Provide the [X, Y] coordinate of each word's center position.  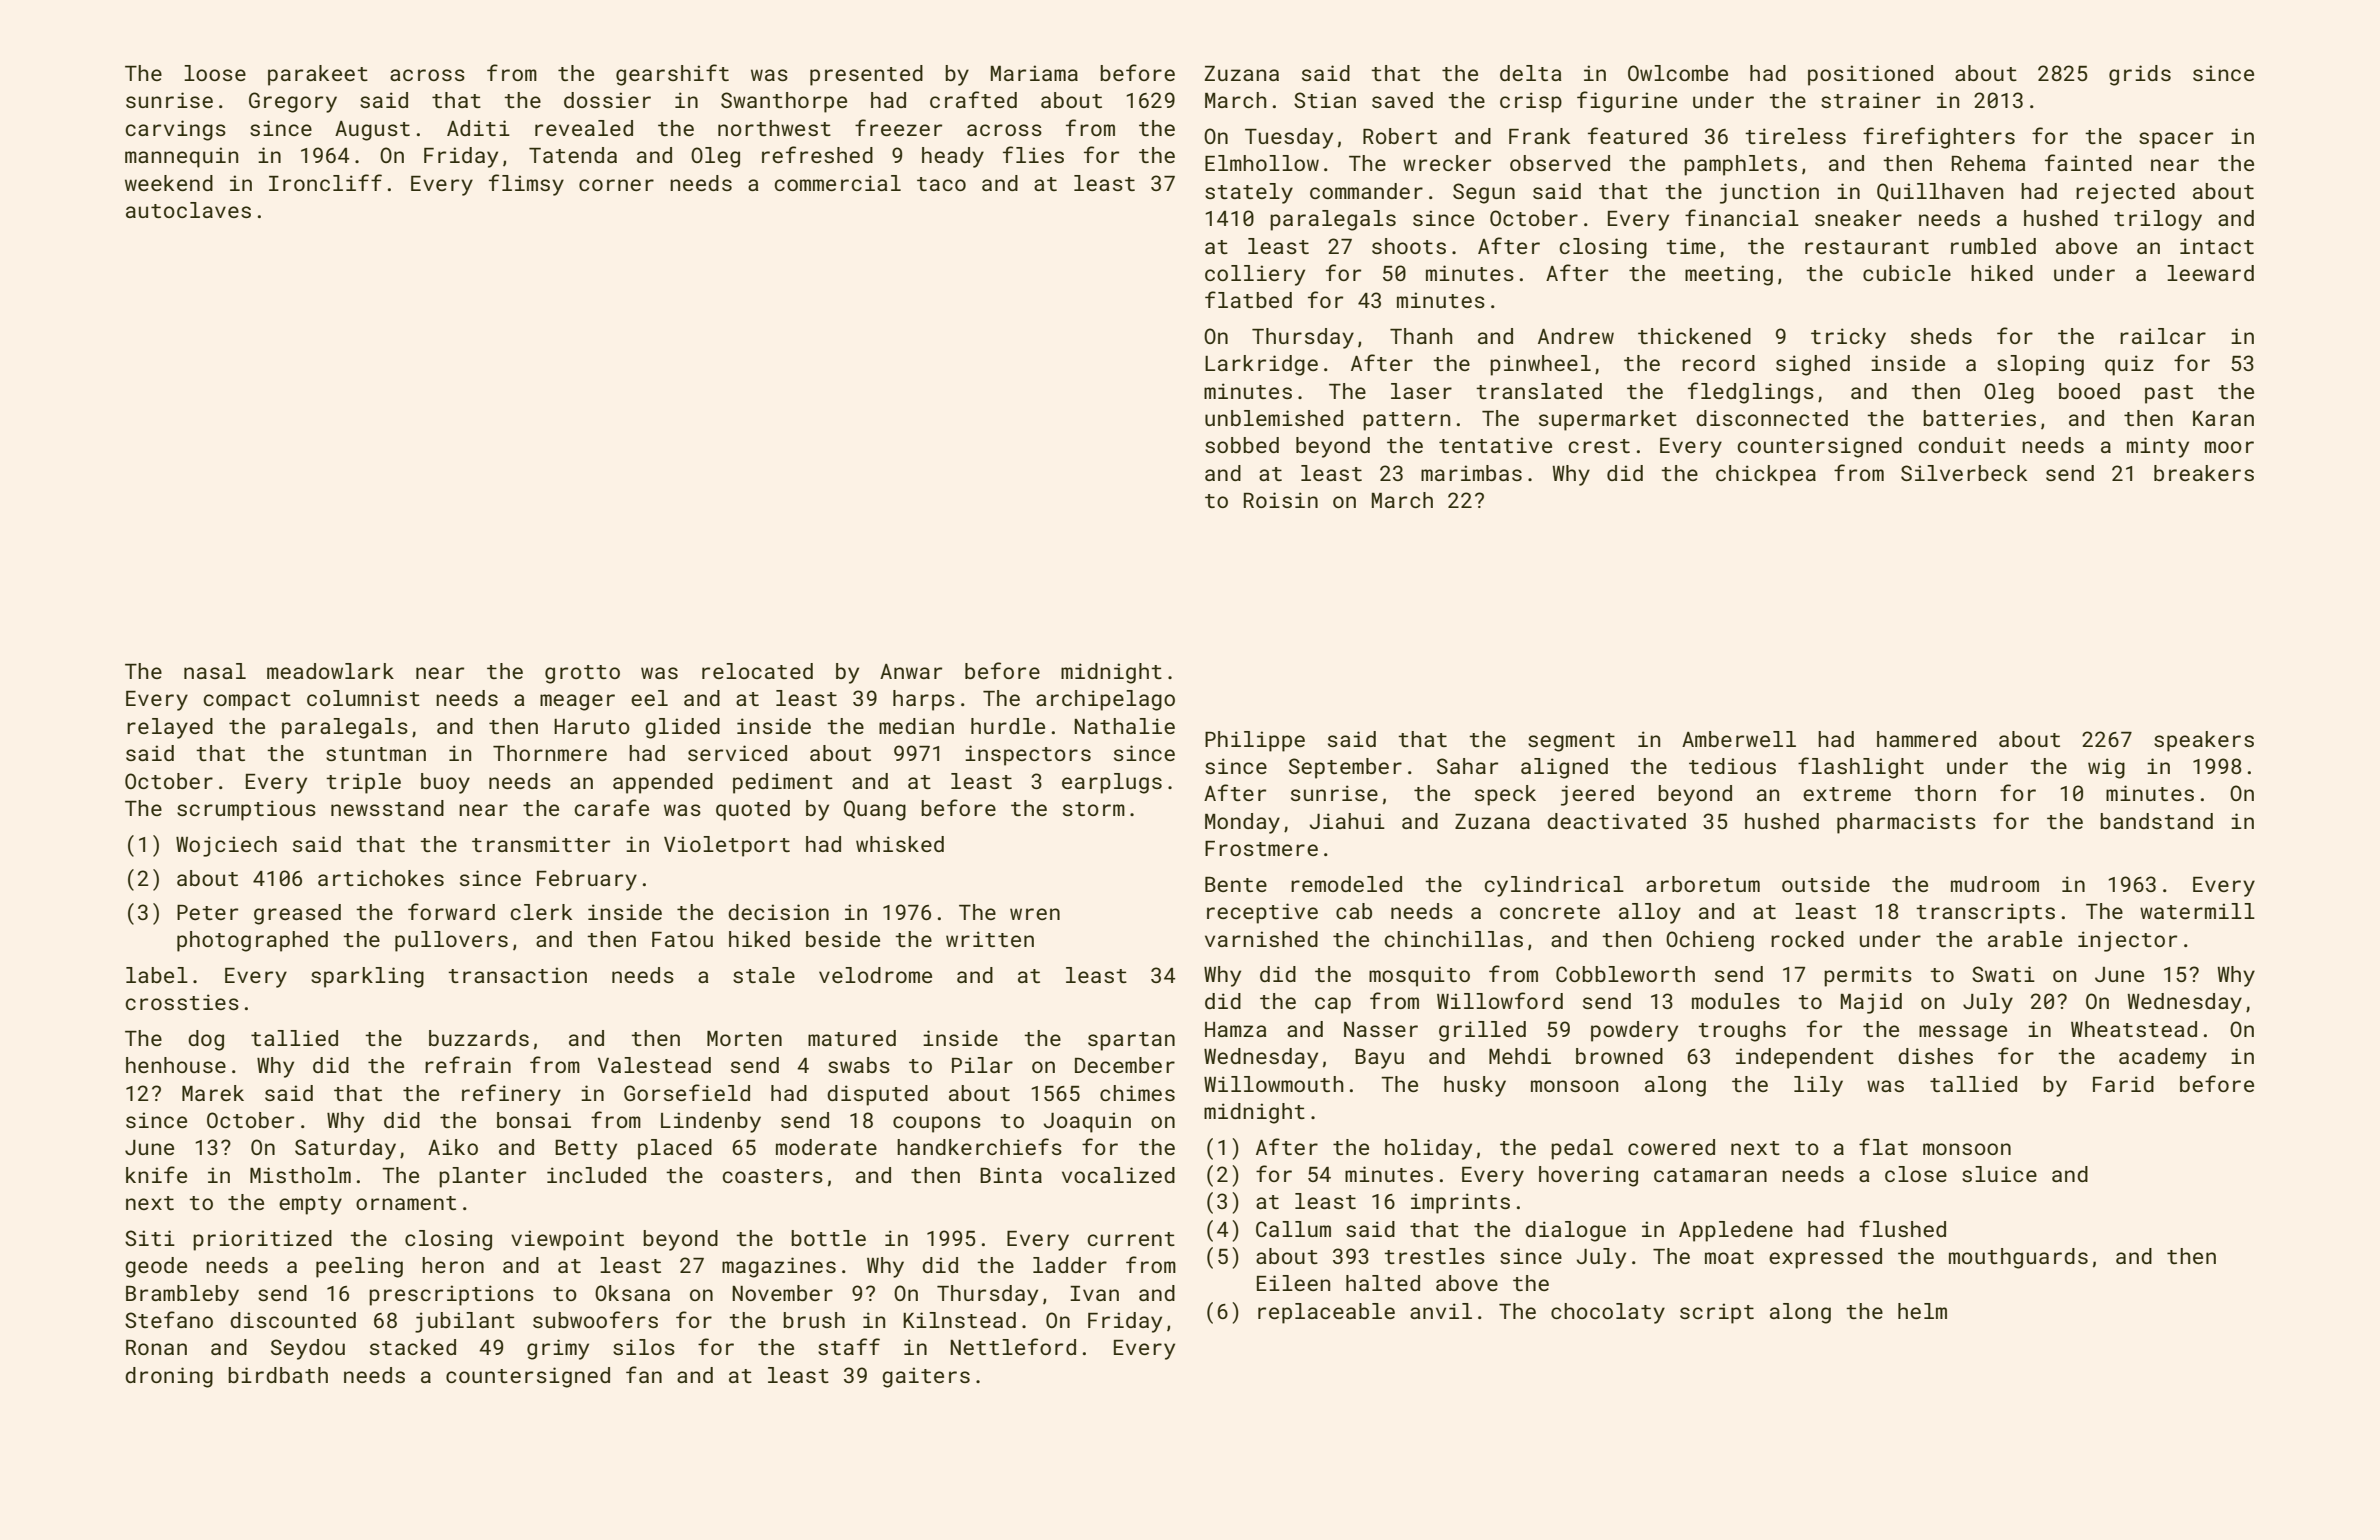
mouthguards [2018, 1258]
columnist [363, 698]
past [2169, 394]
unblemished [1274, 418]
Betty [586, 1150]
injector [2127, 941]
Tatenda [573, 155]
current [1131, 1239]
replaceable [1326, 1313]
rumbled [1993, 246]
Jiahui [1347, 821]
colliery [1255, 275]
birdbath [278, 1375]
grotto [582, 674]
